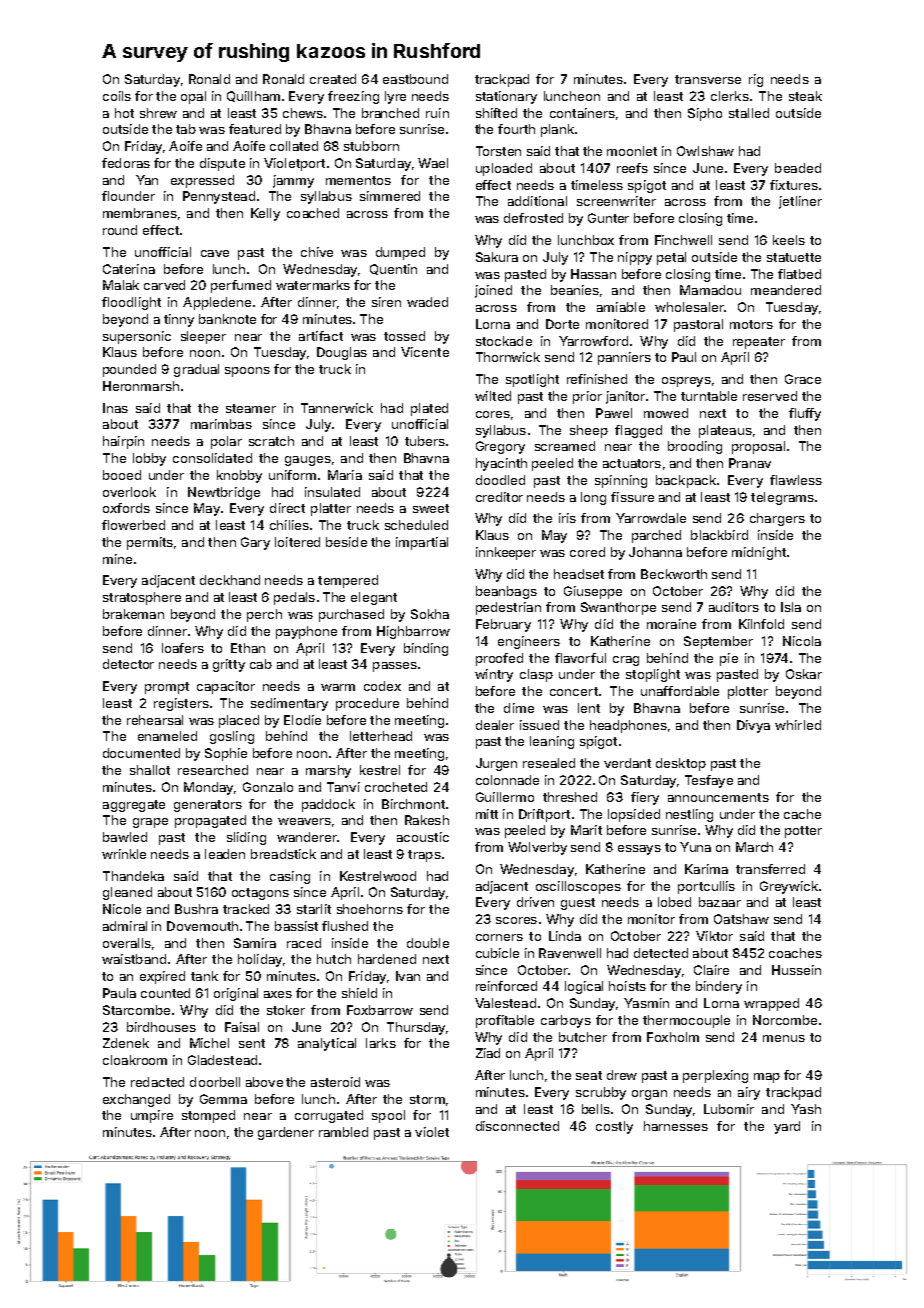 This screenshot has width=924, height=1308. What do you see at coordinates (380, 1010) in the screenshot?
I see `Foxbarrow` at bounding box center [380, 1010].
